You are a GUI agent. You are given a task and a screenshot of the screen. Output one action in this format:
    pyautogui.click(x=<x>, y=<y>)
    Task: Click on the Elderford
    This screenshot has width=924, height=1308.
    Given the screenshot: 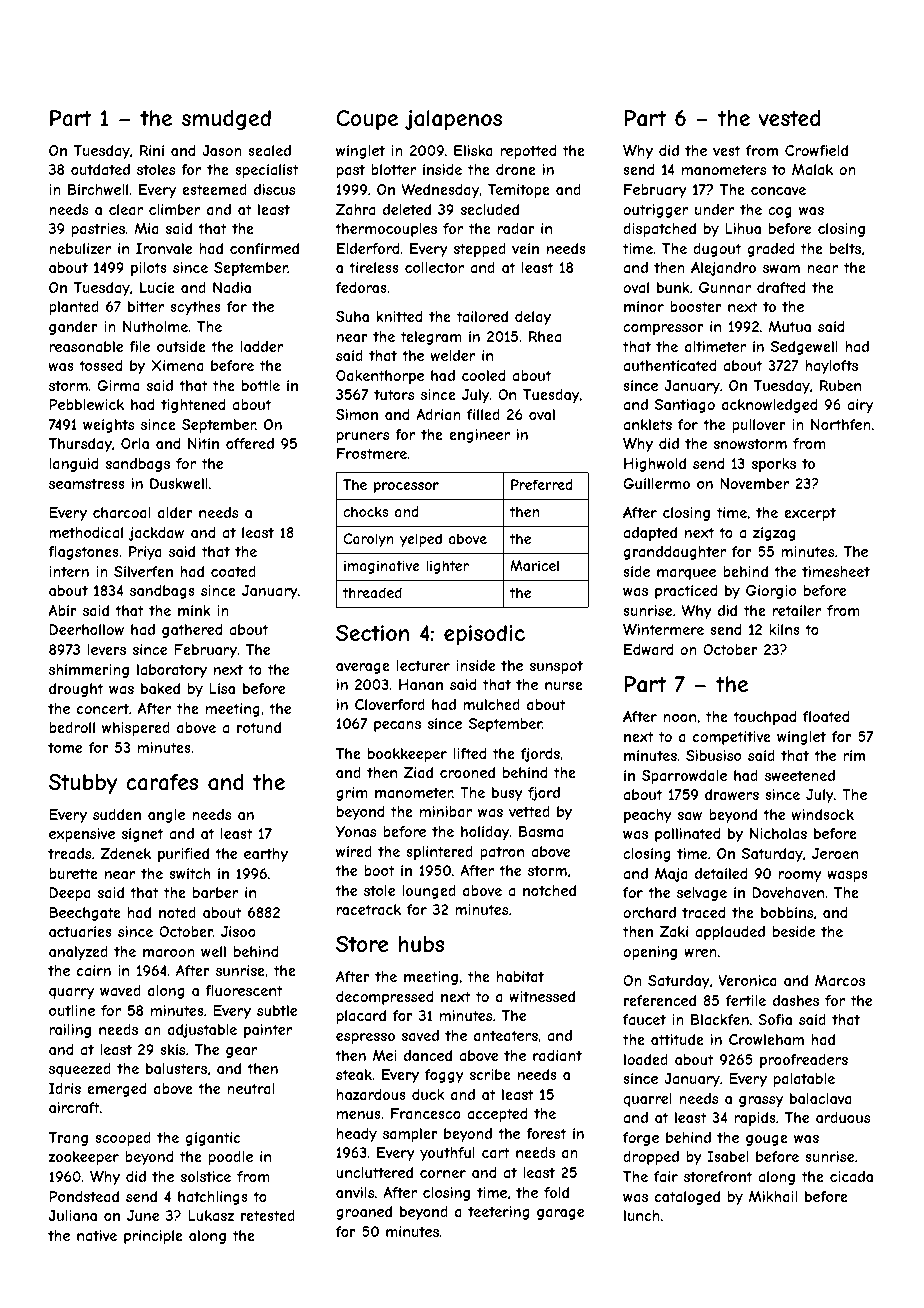 What is the action you would take?
    pyautogui.click(x=368, y=248)
